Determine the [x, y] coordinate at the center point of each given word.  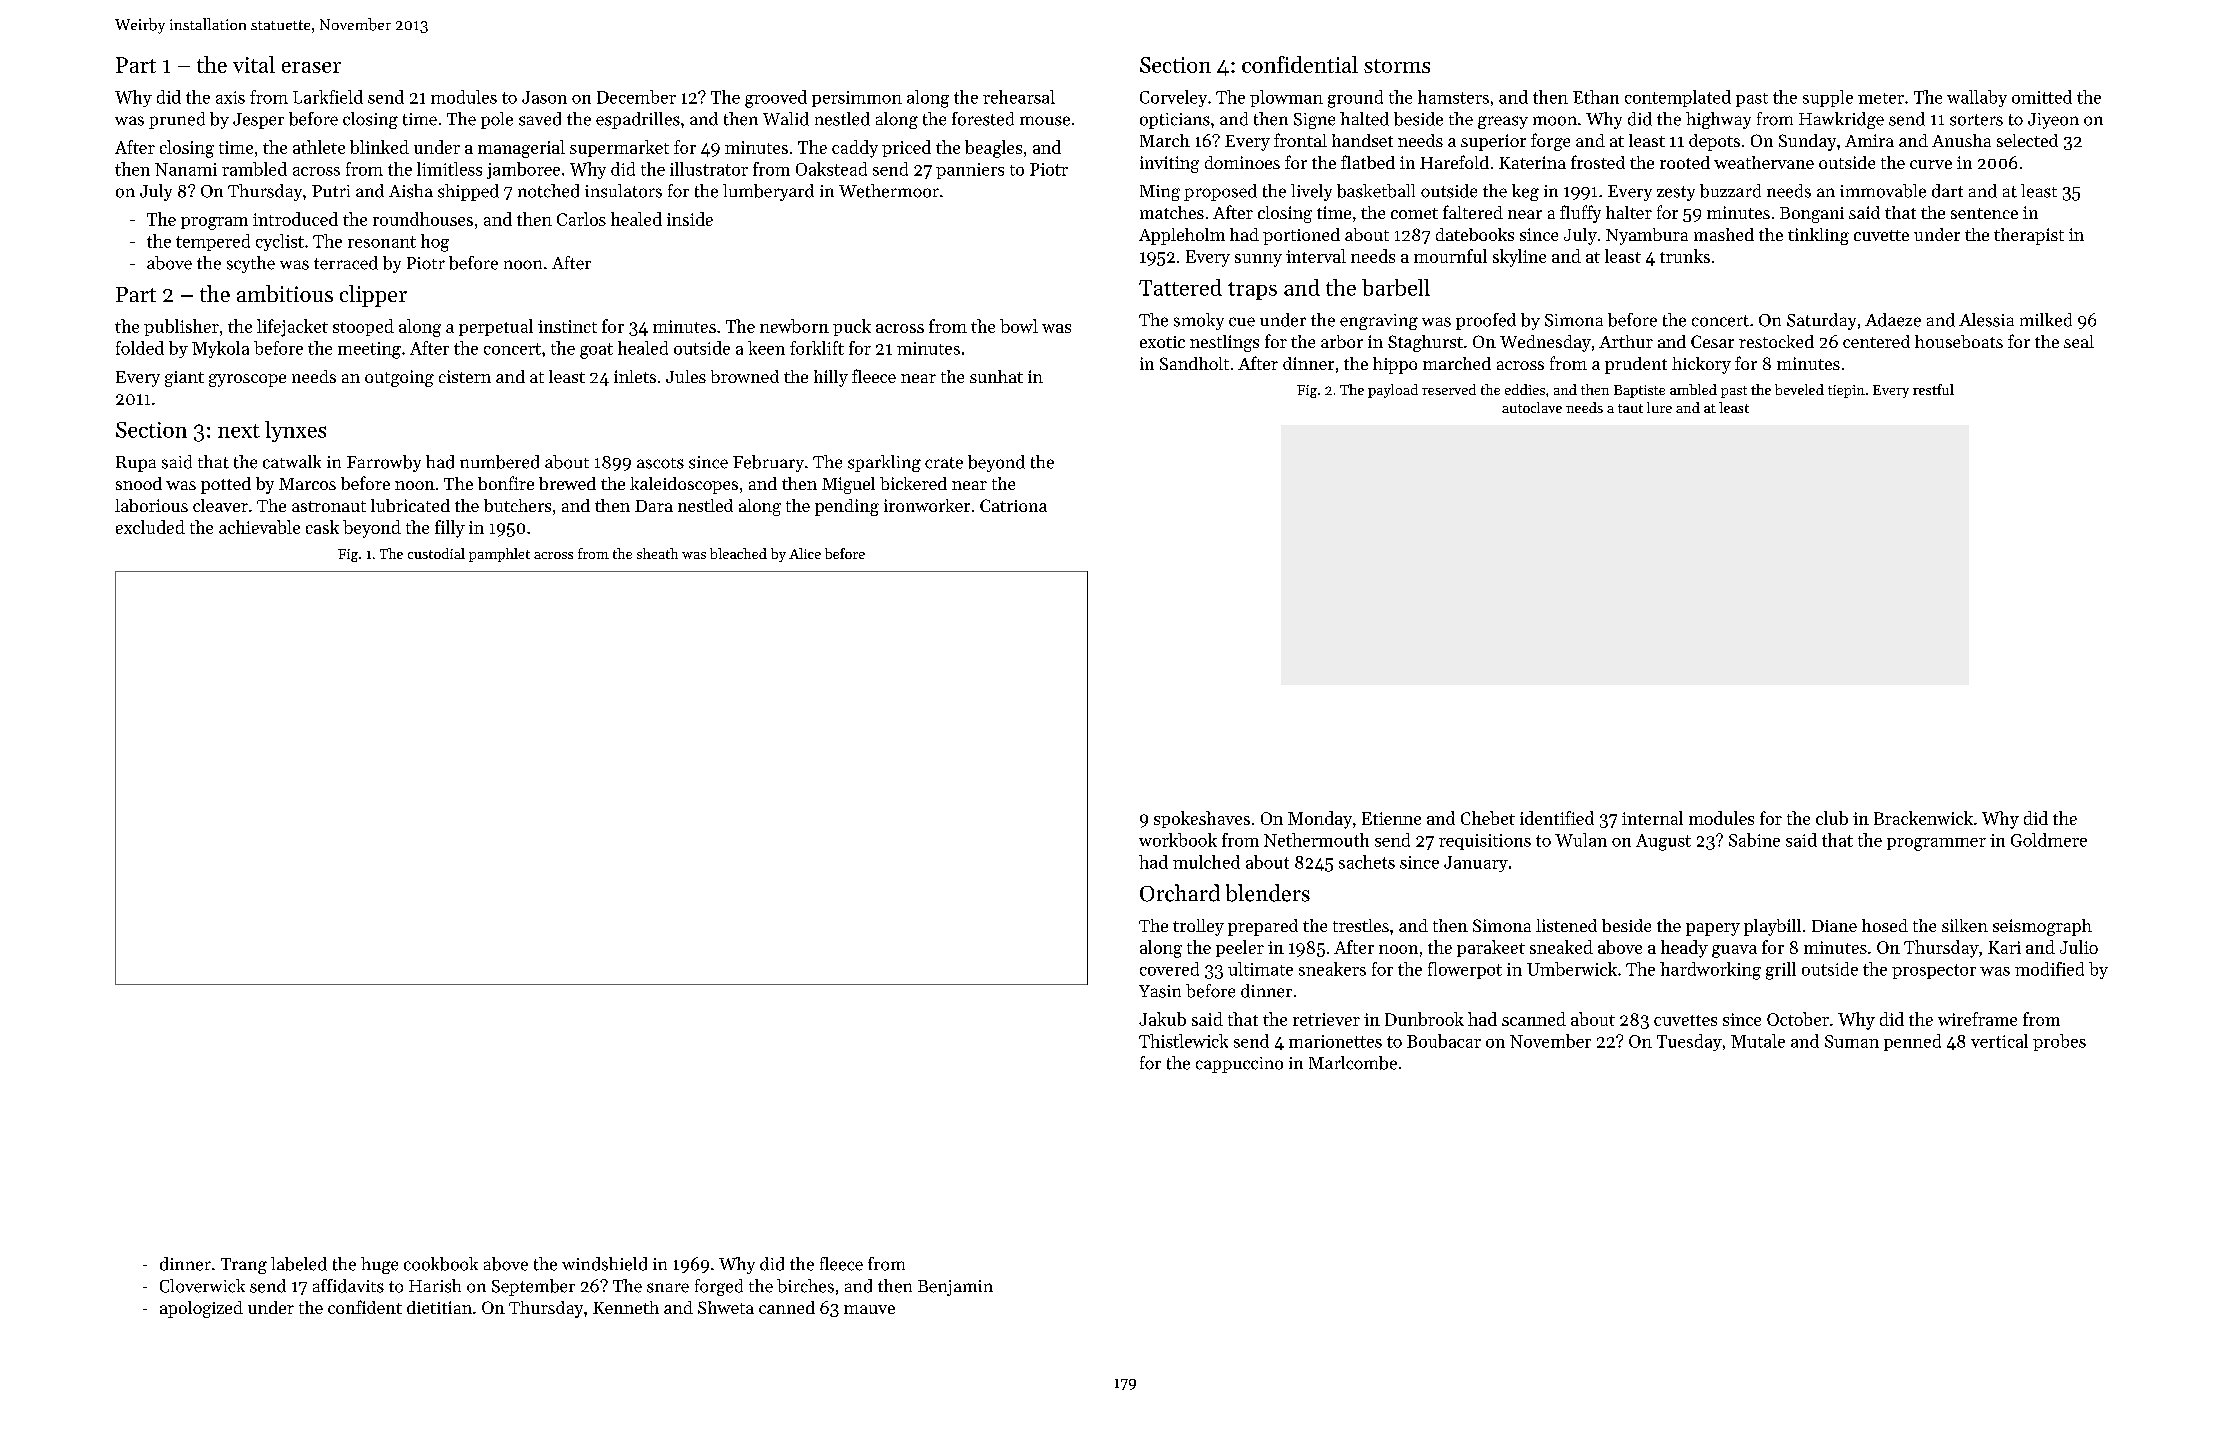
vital [254, 64]
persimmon [857, 99]
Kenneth [626, 1307]
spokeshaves [1202, 819]
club [1832, 818]
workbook [1178, 840]
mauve [869, 1309]
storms [1397, 66]
